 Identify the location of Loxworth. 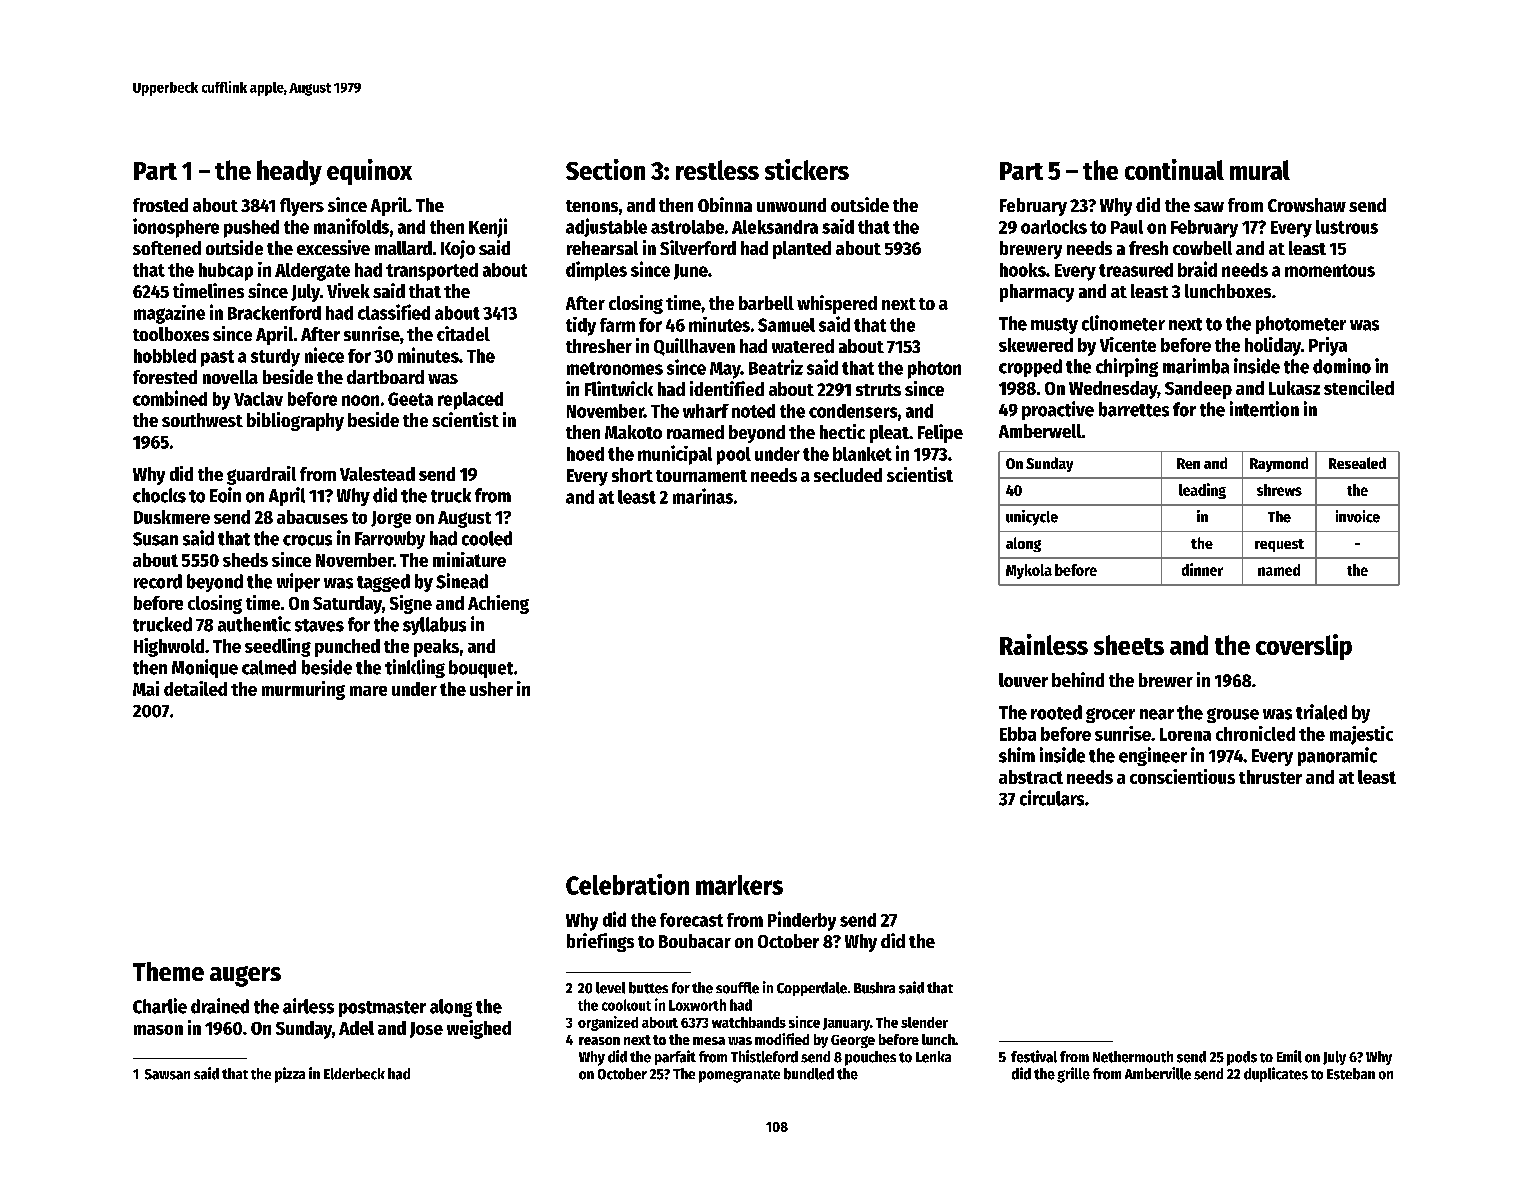
(697, 1005).
